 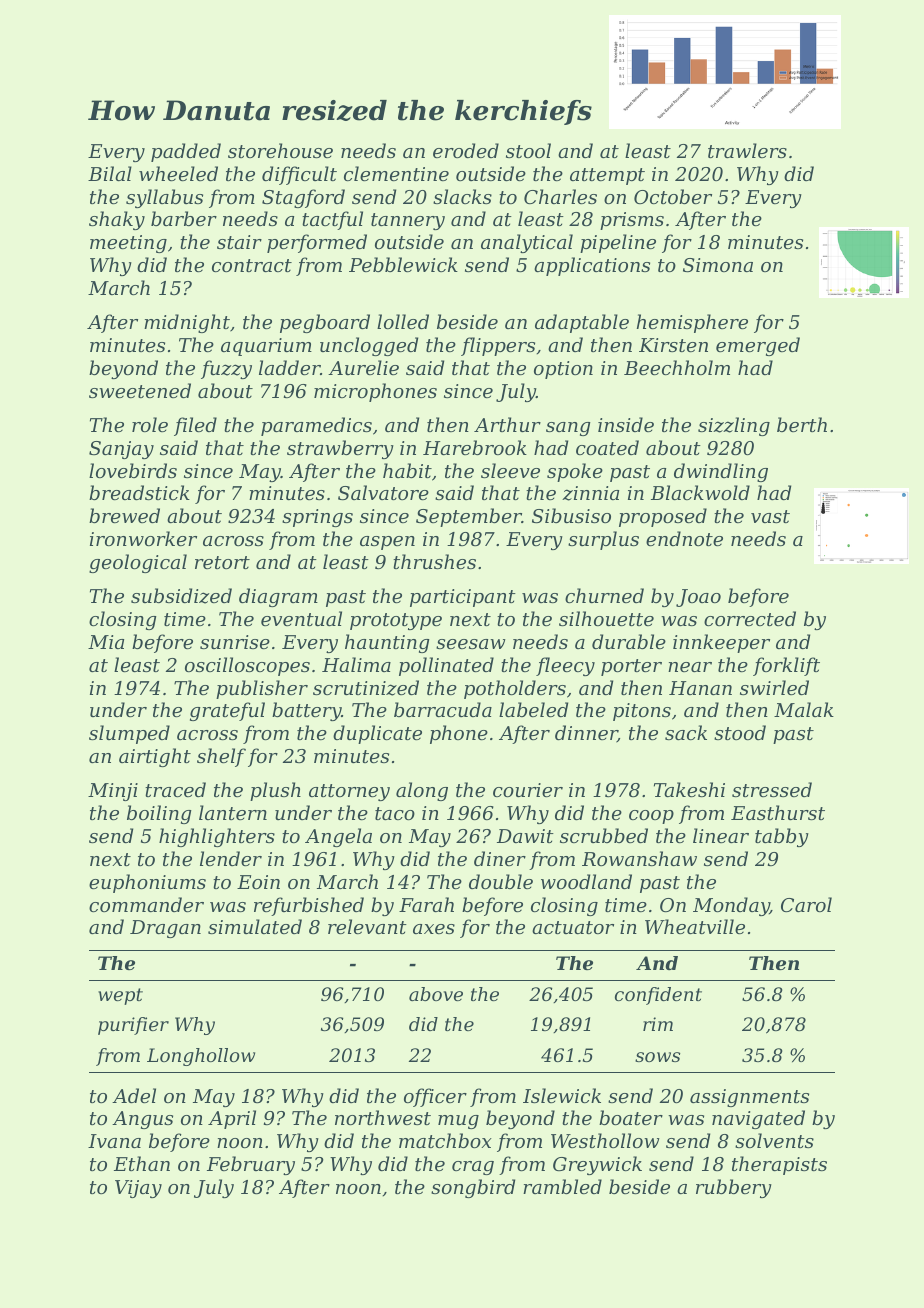 What do you see at coordinates (562, 1095) in the screenshot?
I see `Islewick` at bounding box center [562, 1095].
